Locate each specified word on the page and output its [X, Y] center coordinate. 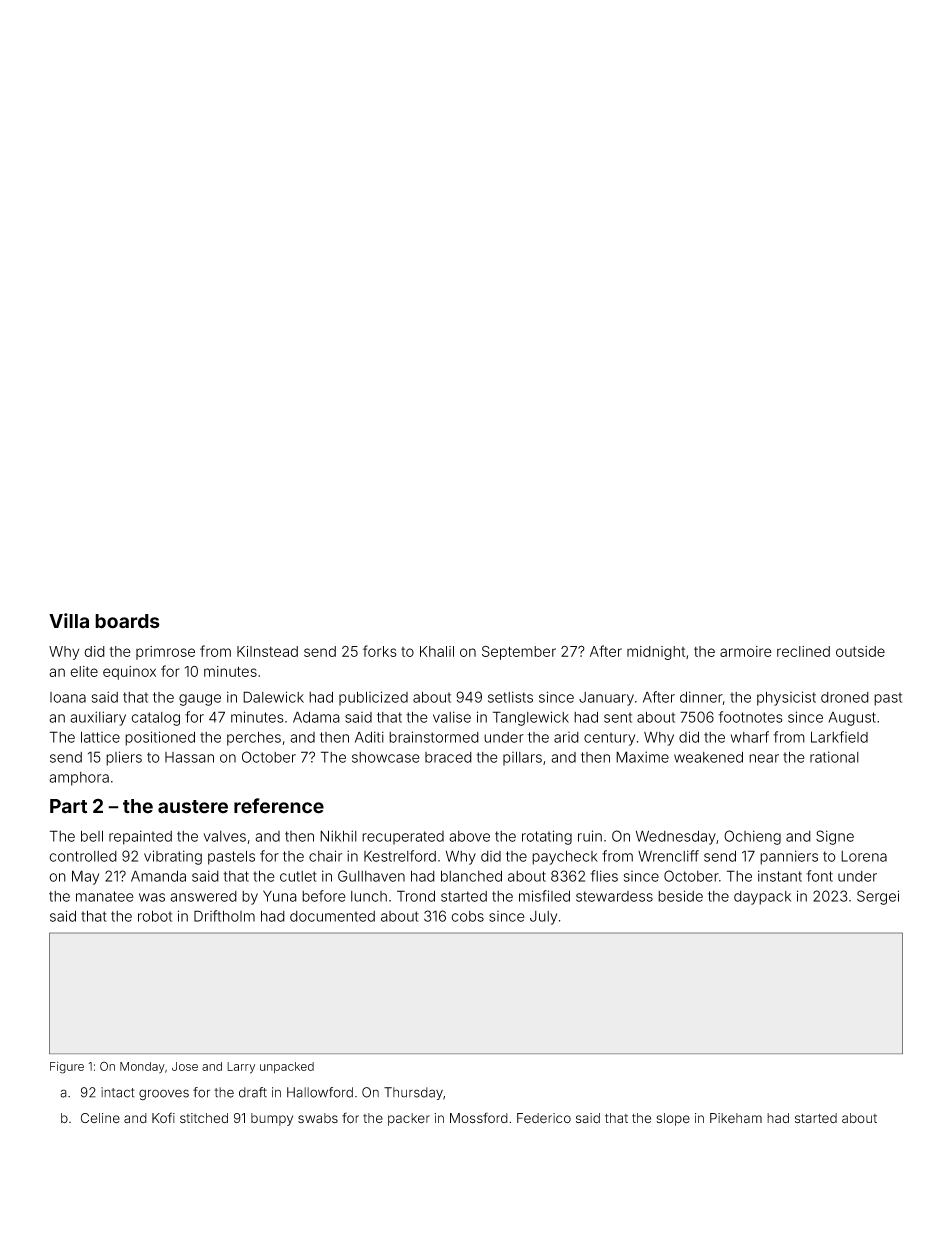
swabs [318, 1118]
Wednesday [676, 837]
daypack [762, 898]
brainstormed [434, 737]
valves [225, 836]
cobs [467, 916]
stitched [204, 1118]
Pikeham [736, 1118]
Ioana [68, 697]
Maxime [642, 757]
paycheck [565, 857]
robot [155, 916]
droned [845, 697]
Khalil [437, 651]
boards [127, 621]
